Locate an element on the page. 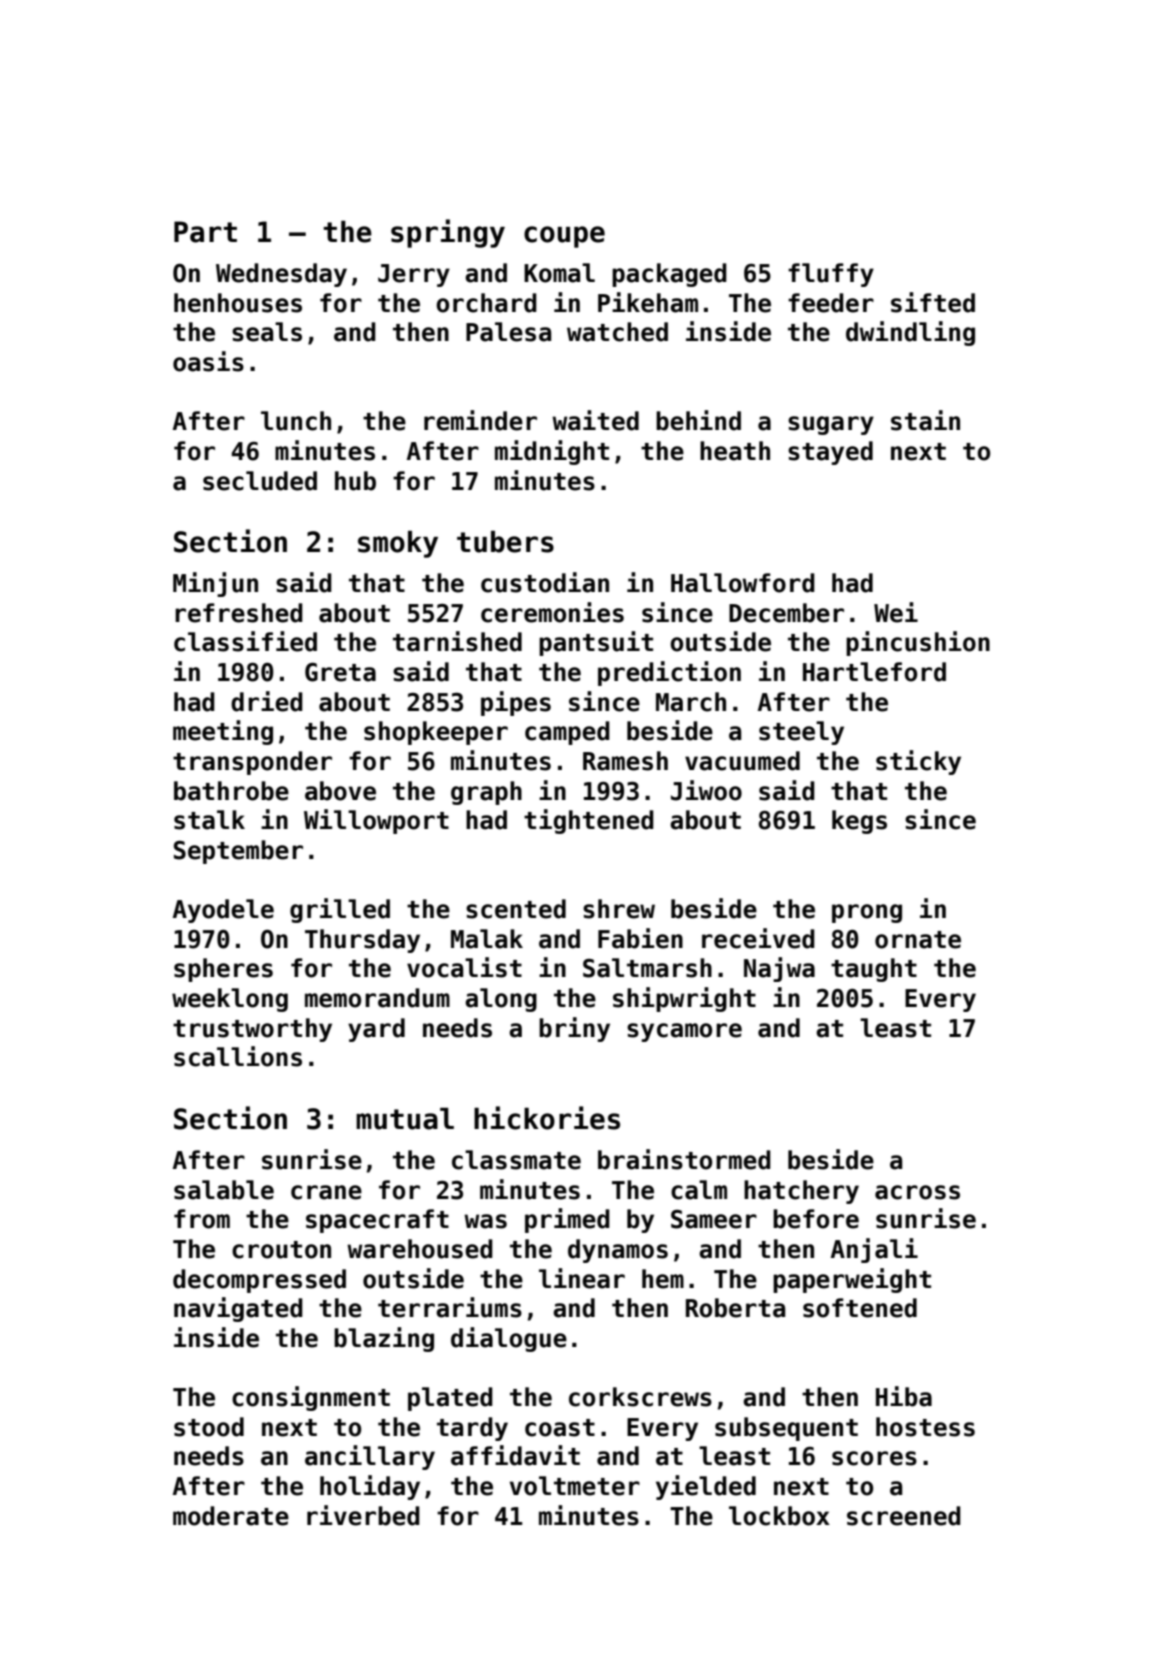 This image has width=1165, height=1654. Thursday is located at coordinates (362, 941).
